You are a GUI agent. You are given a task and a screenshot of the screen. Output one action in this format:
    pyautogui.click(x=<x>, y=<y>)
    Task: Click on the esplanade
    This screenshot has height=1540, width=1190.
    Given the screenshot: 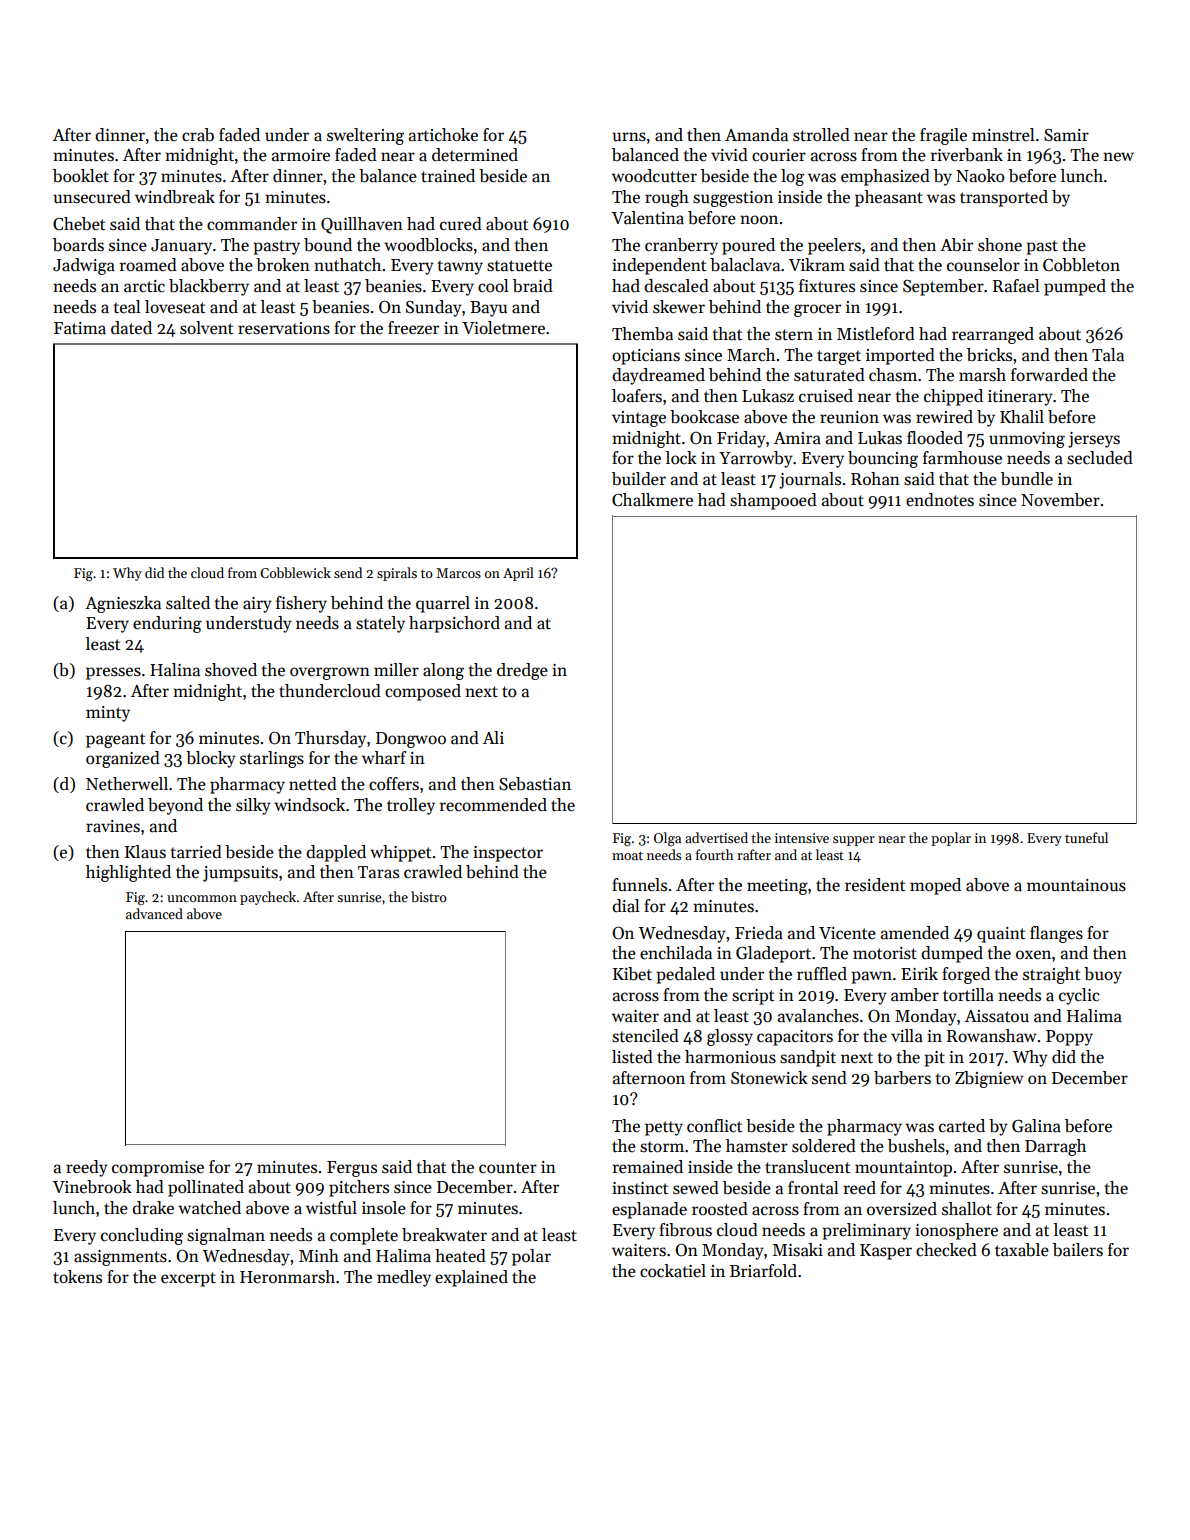 What is the action you would take?
    pyautogui.click(x=649, y=1210)
